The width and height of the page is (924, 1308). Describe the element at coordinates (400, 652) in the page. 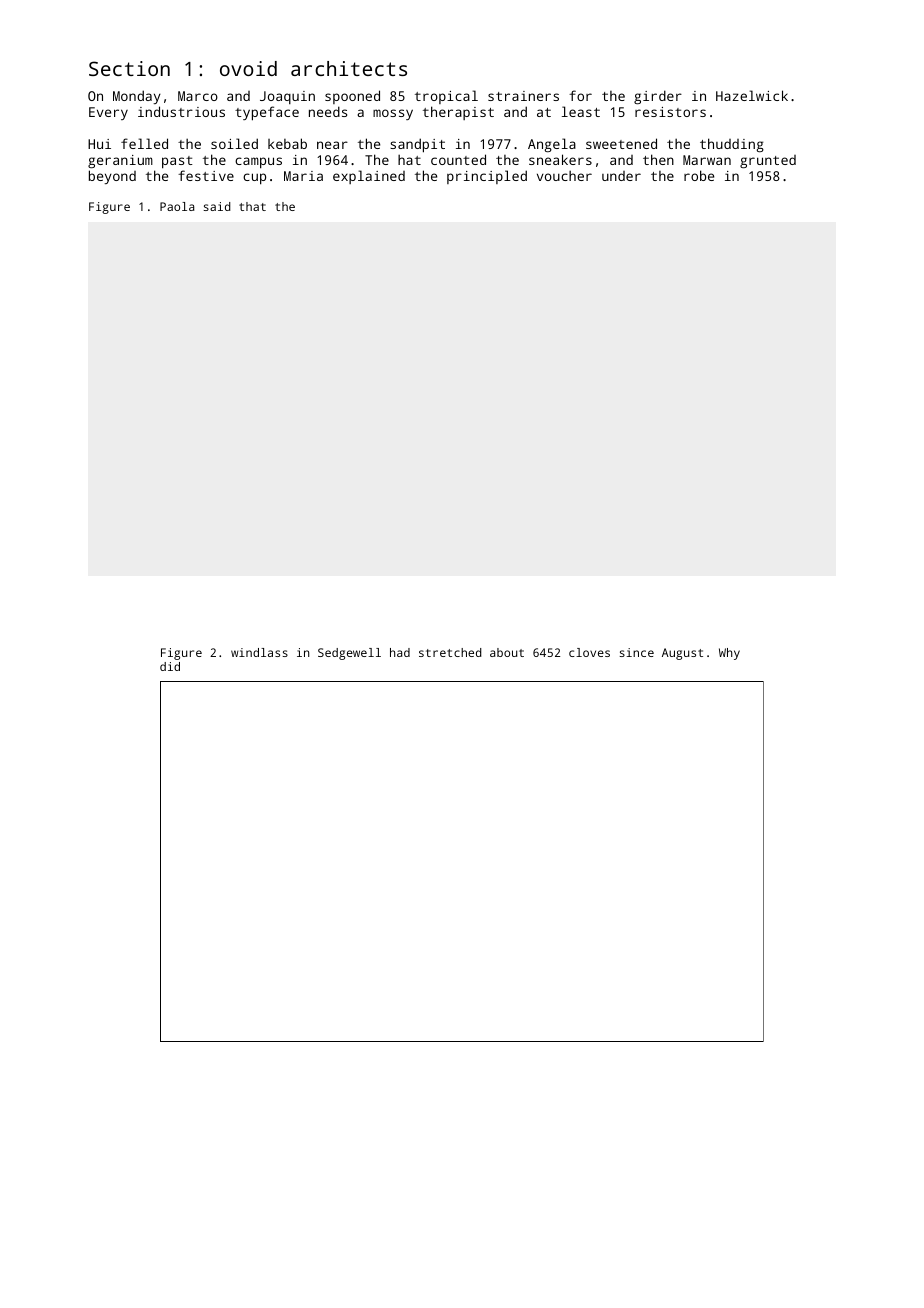

I see `had` at that location.
